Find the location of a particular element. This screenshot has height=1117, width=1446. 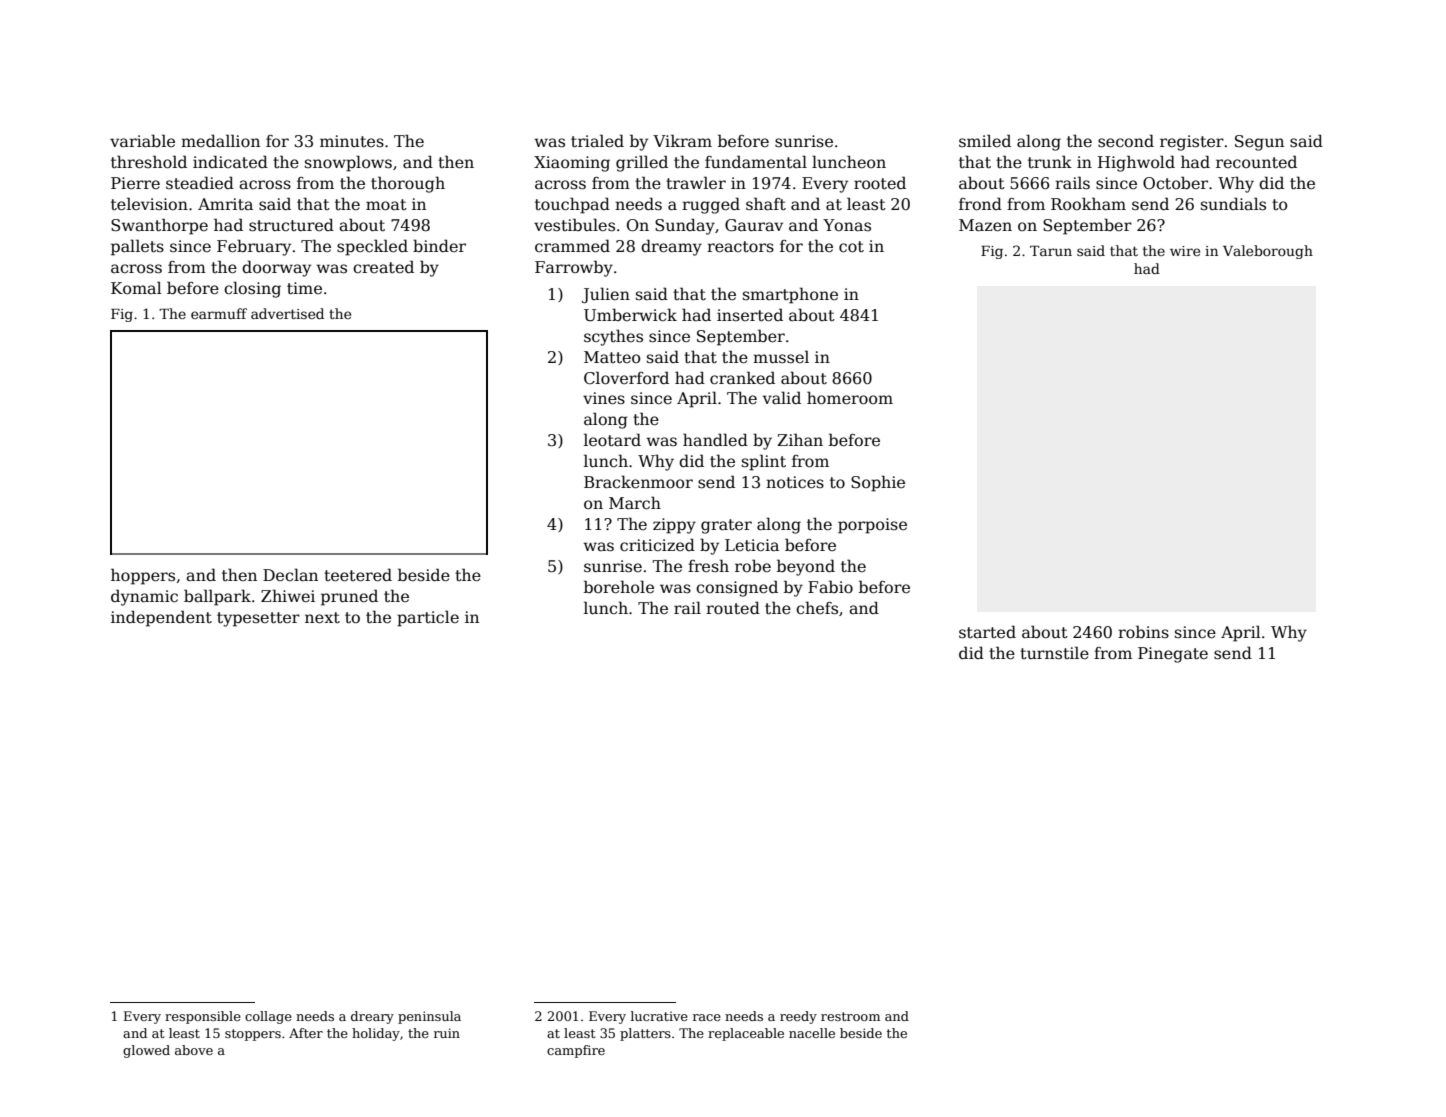

Pinegate is located at coordinates (1173, 655).
